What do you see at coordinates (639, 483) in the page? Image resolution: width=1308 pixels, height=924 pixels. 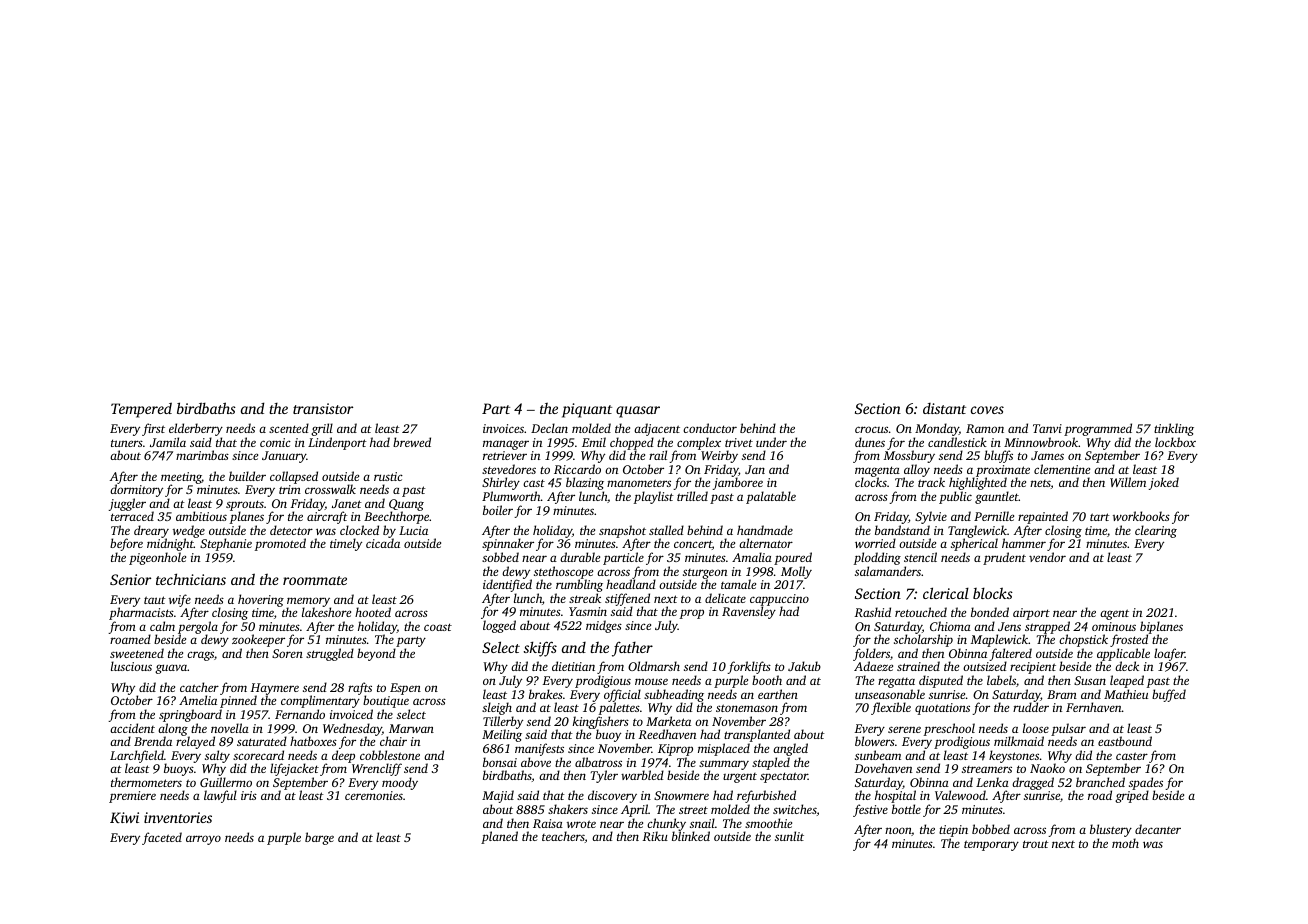 I see `manometers` at bounding box center [639, 483].
